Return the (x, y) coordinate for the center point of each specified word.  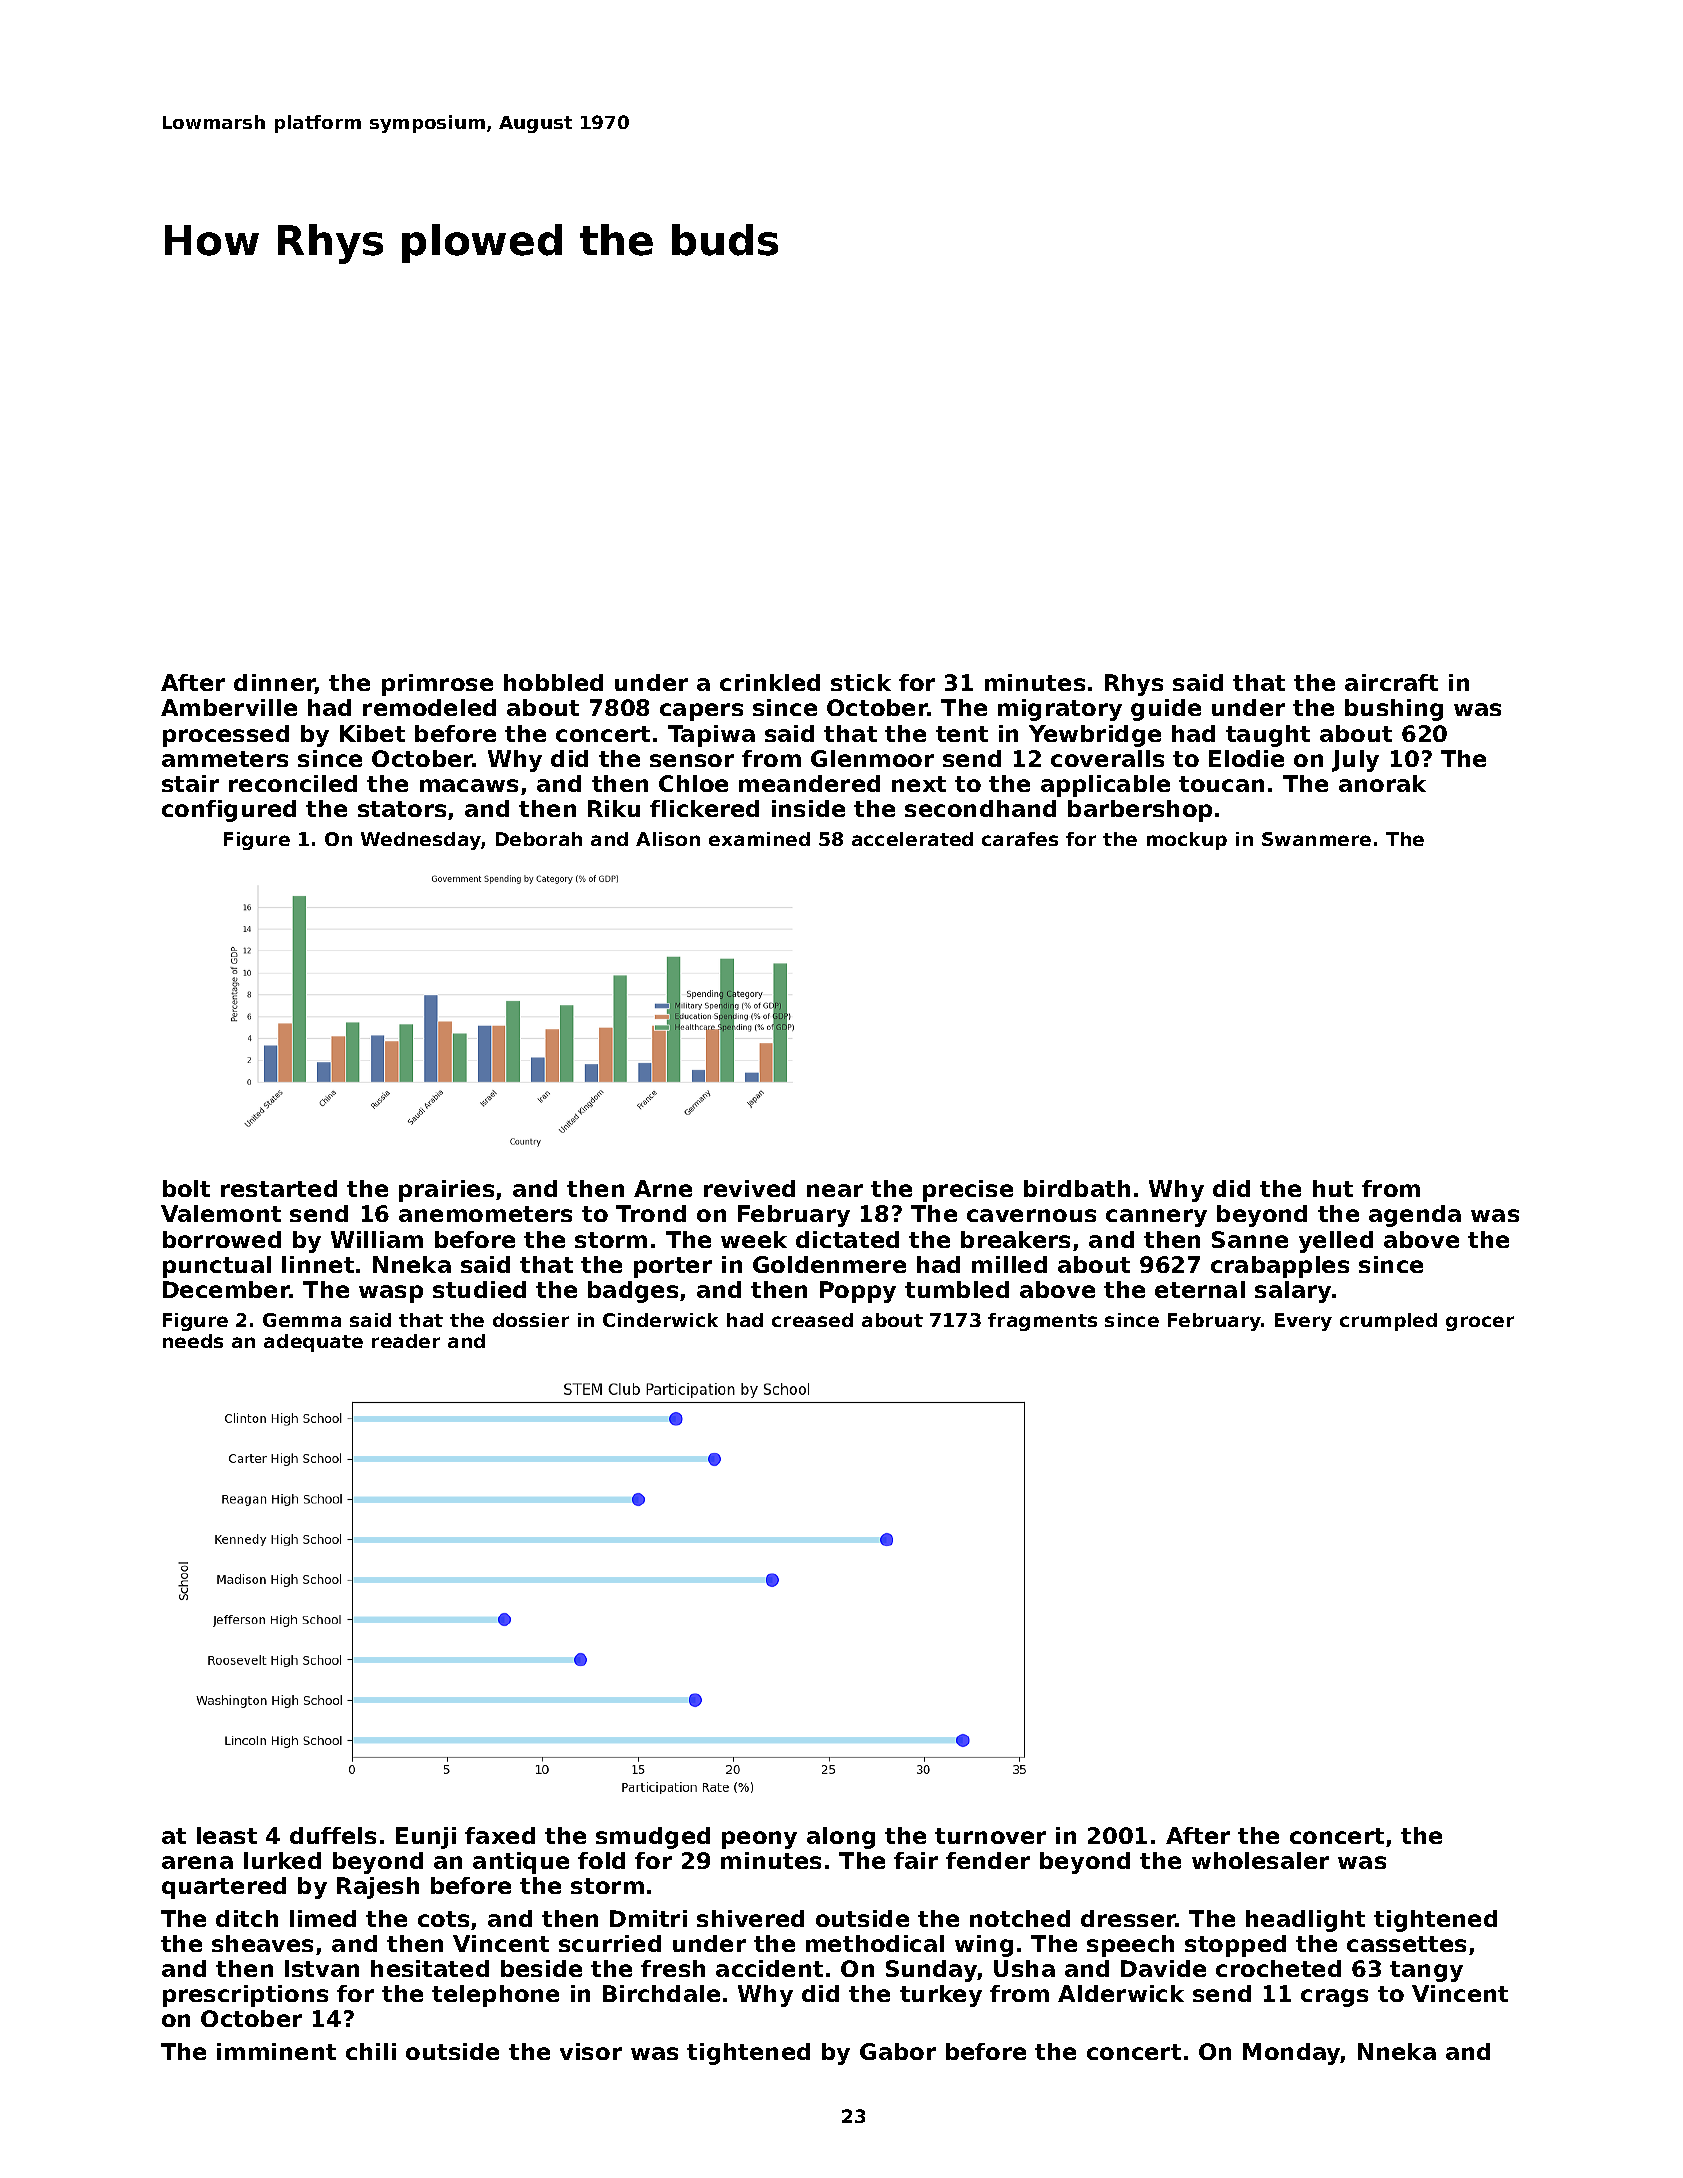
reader (406, 1341)
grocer (1480, 1323)
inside (808, 808)
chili (371, 2051)
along (841, 1838)
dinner (275, 684)
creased (812, 1320)
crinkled (770, 682)
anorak (1382, 783)
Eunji (426, 1838)
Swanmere (1316, 839)
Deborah (539, 839)
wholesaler (1260, 1860)
